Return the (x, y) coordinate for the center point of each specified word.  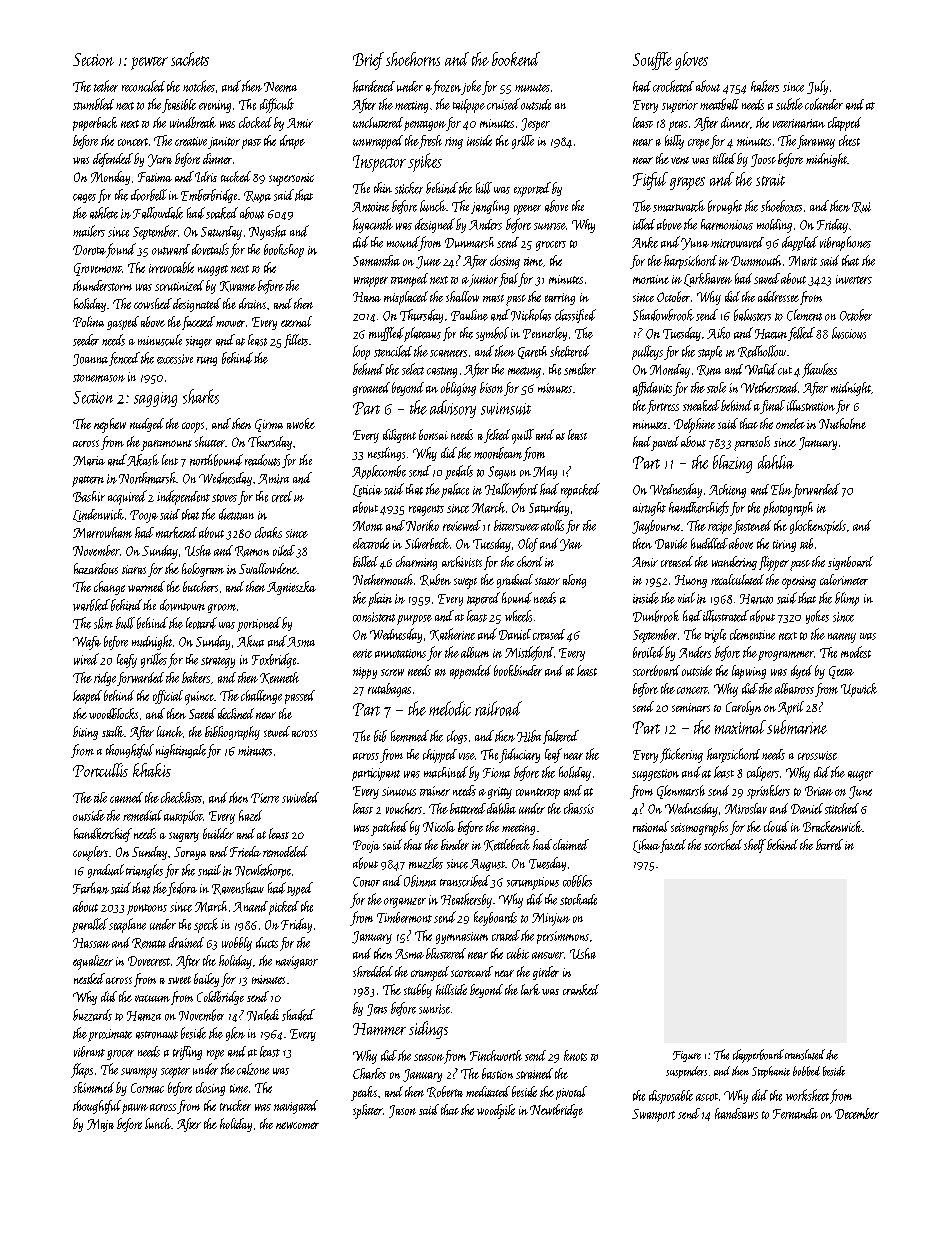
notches (199, 86)
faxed (672, 846)
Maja (100, 1125)
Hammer (379, 1029)
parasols (752, 443)
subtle (789, 104)
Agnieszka (291, 588)
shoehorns (413, 59)
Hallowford (511, 490)
